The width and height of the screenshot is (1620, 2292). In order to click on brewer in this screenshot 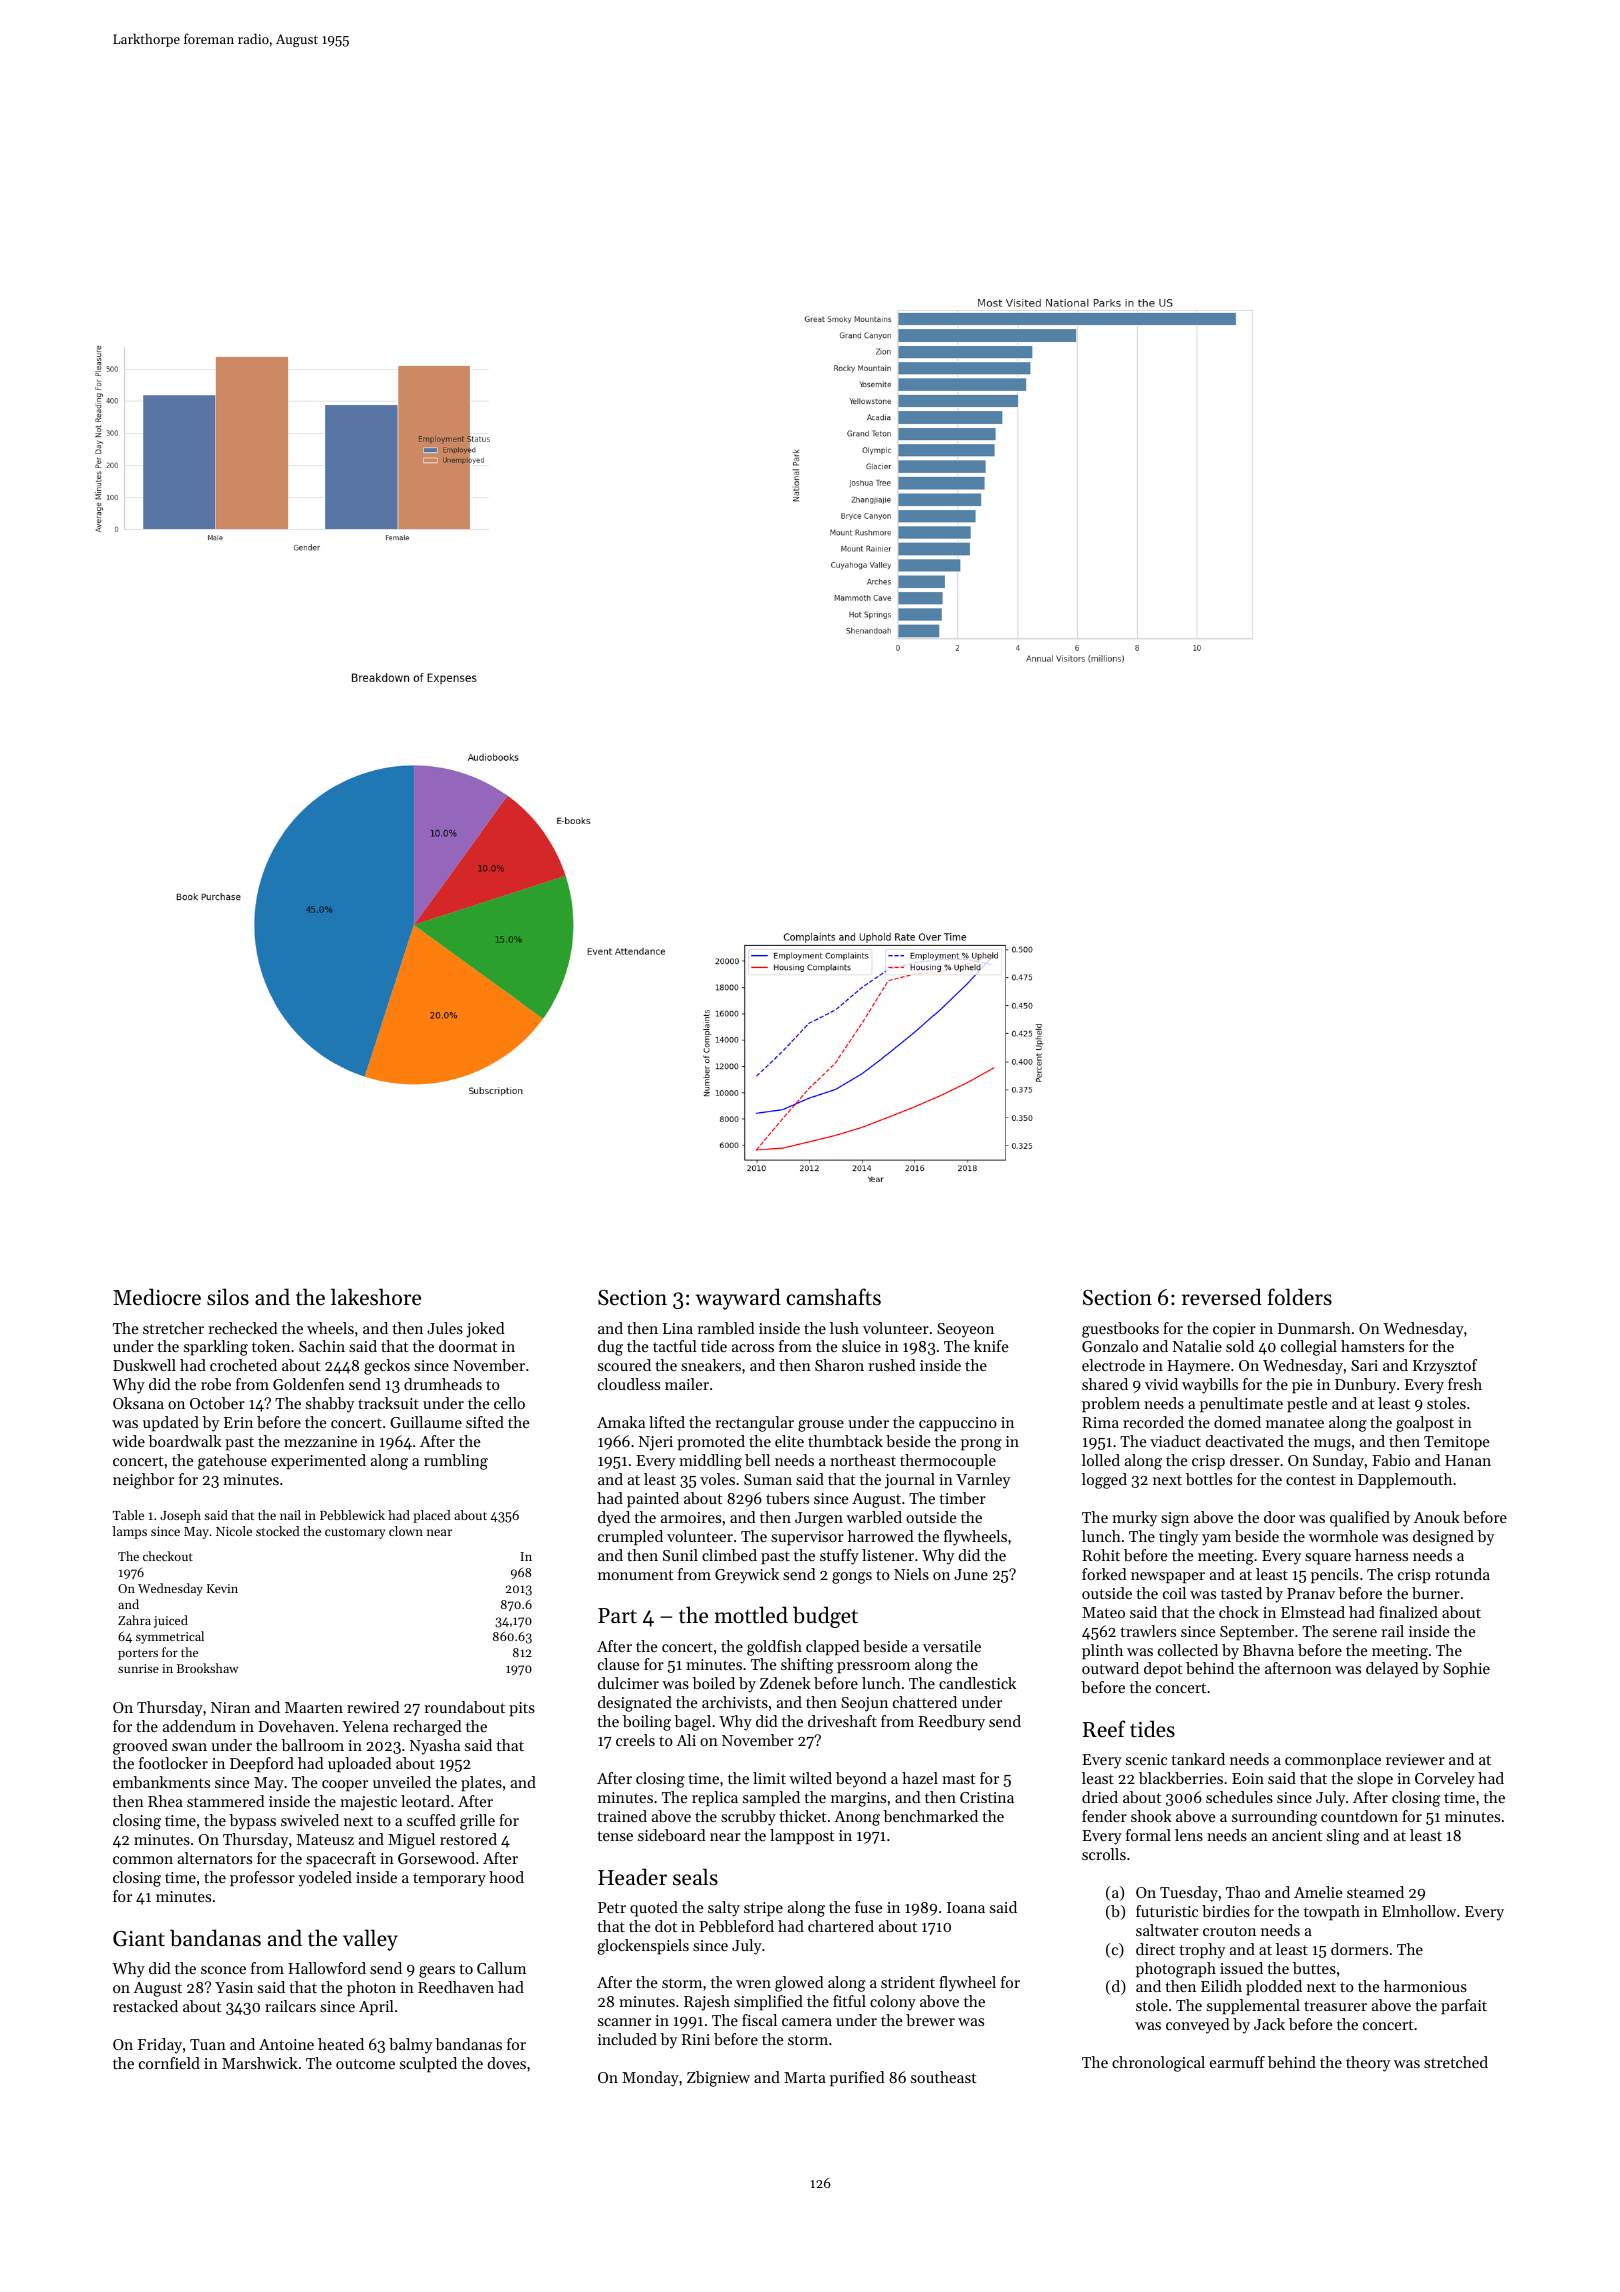, I will do `click(930, 2020)`.
